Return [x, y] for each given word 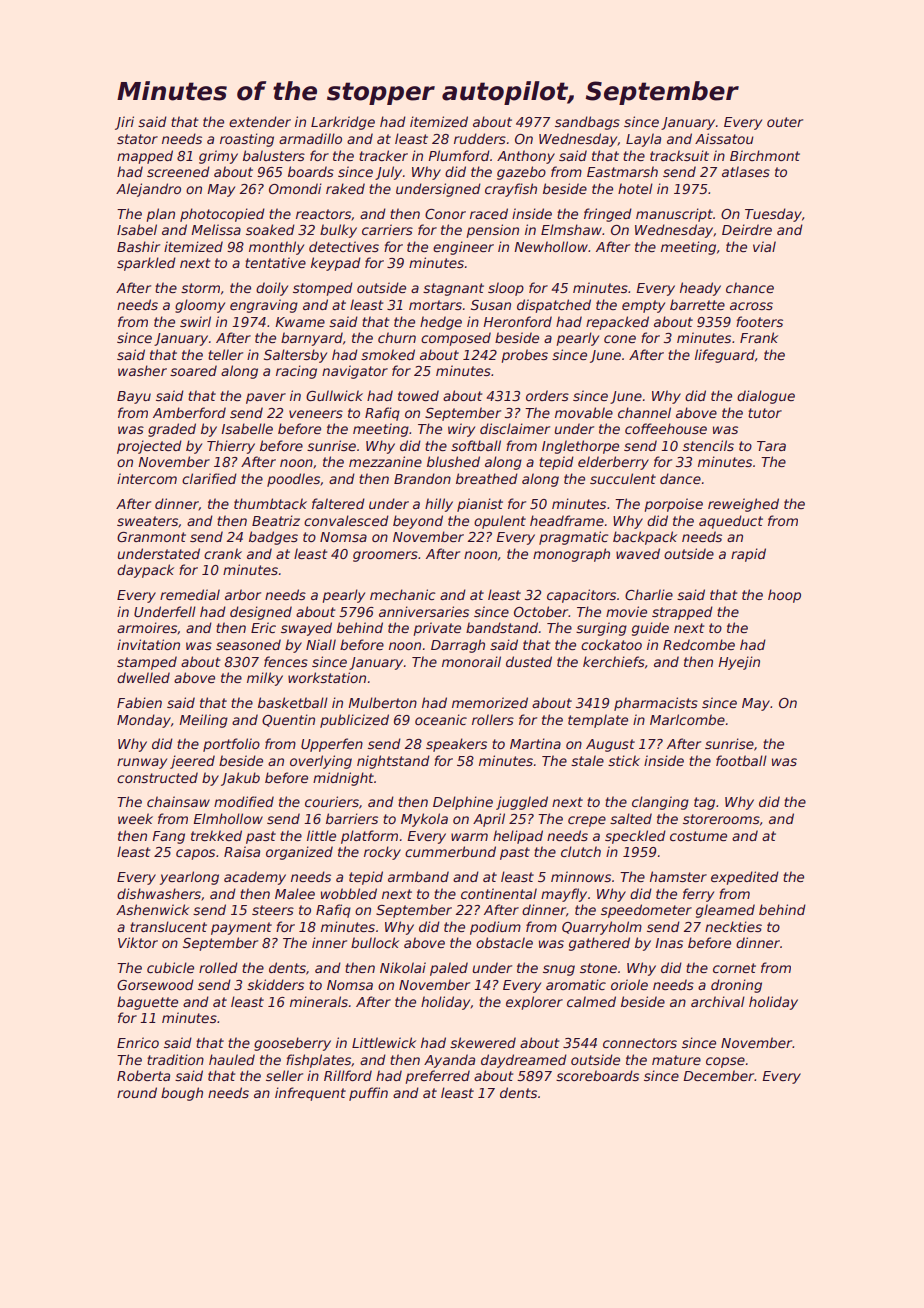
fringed [608, 215]
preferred [437, 1077]
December [719, 1075]
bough [182, 1094]
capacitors [581, 596]
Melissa [216, 229]
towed [418, 395]
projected [149, 447]
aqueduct [731, 522]
